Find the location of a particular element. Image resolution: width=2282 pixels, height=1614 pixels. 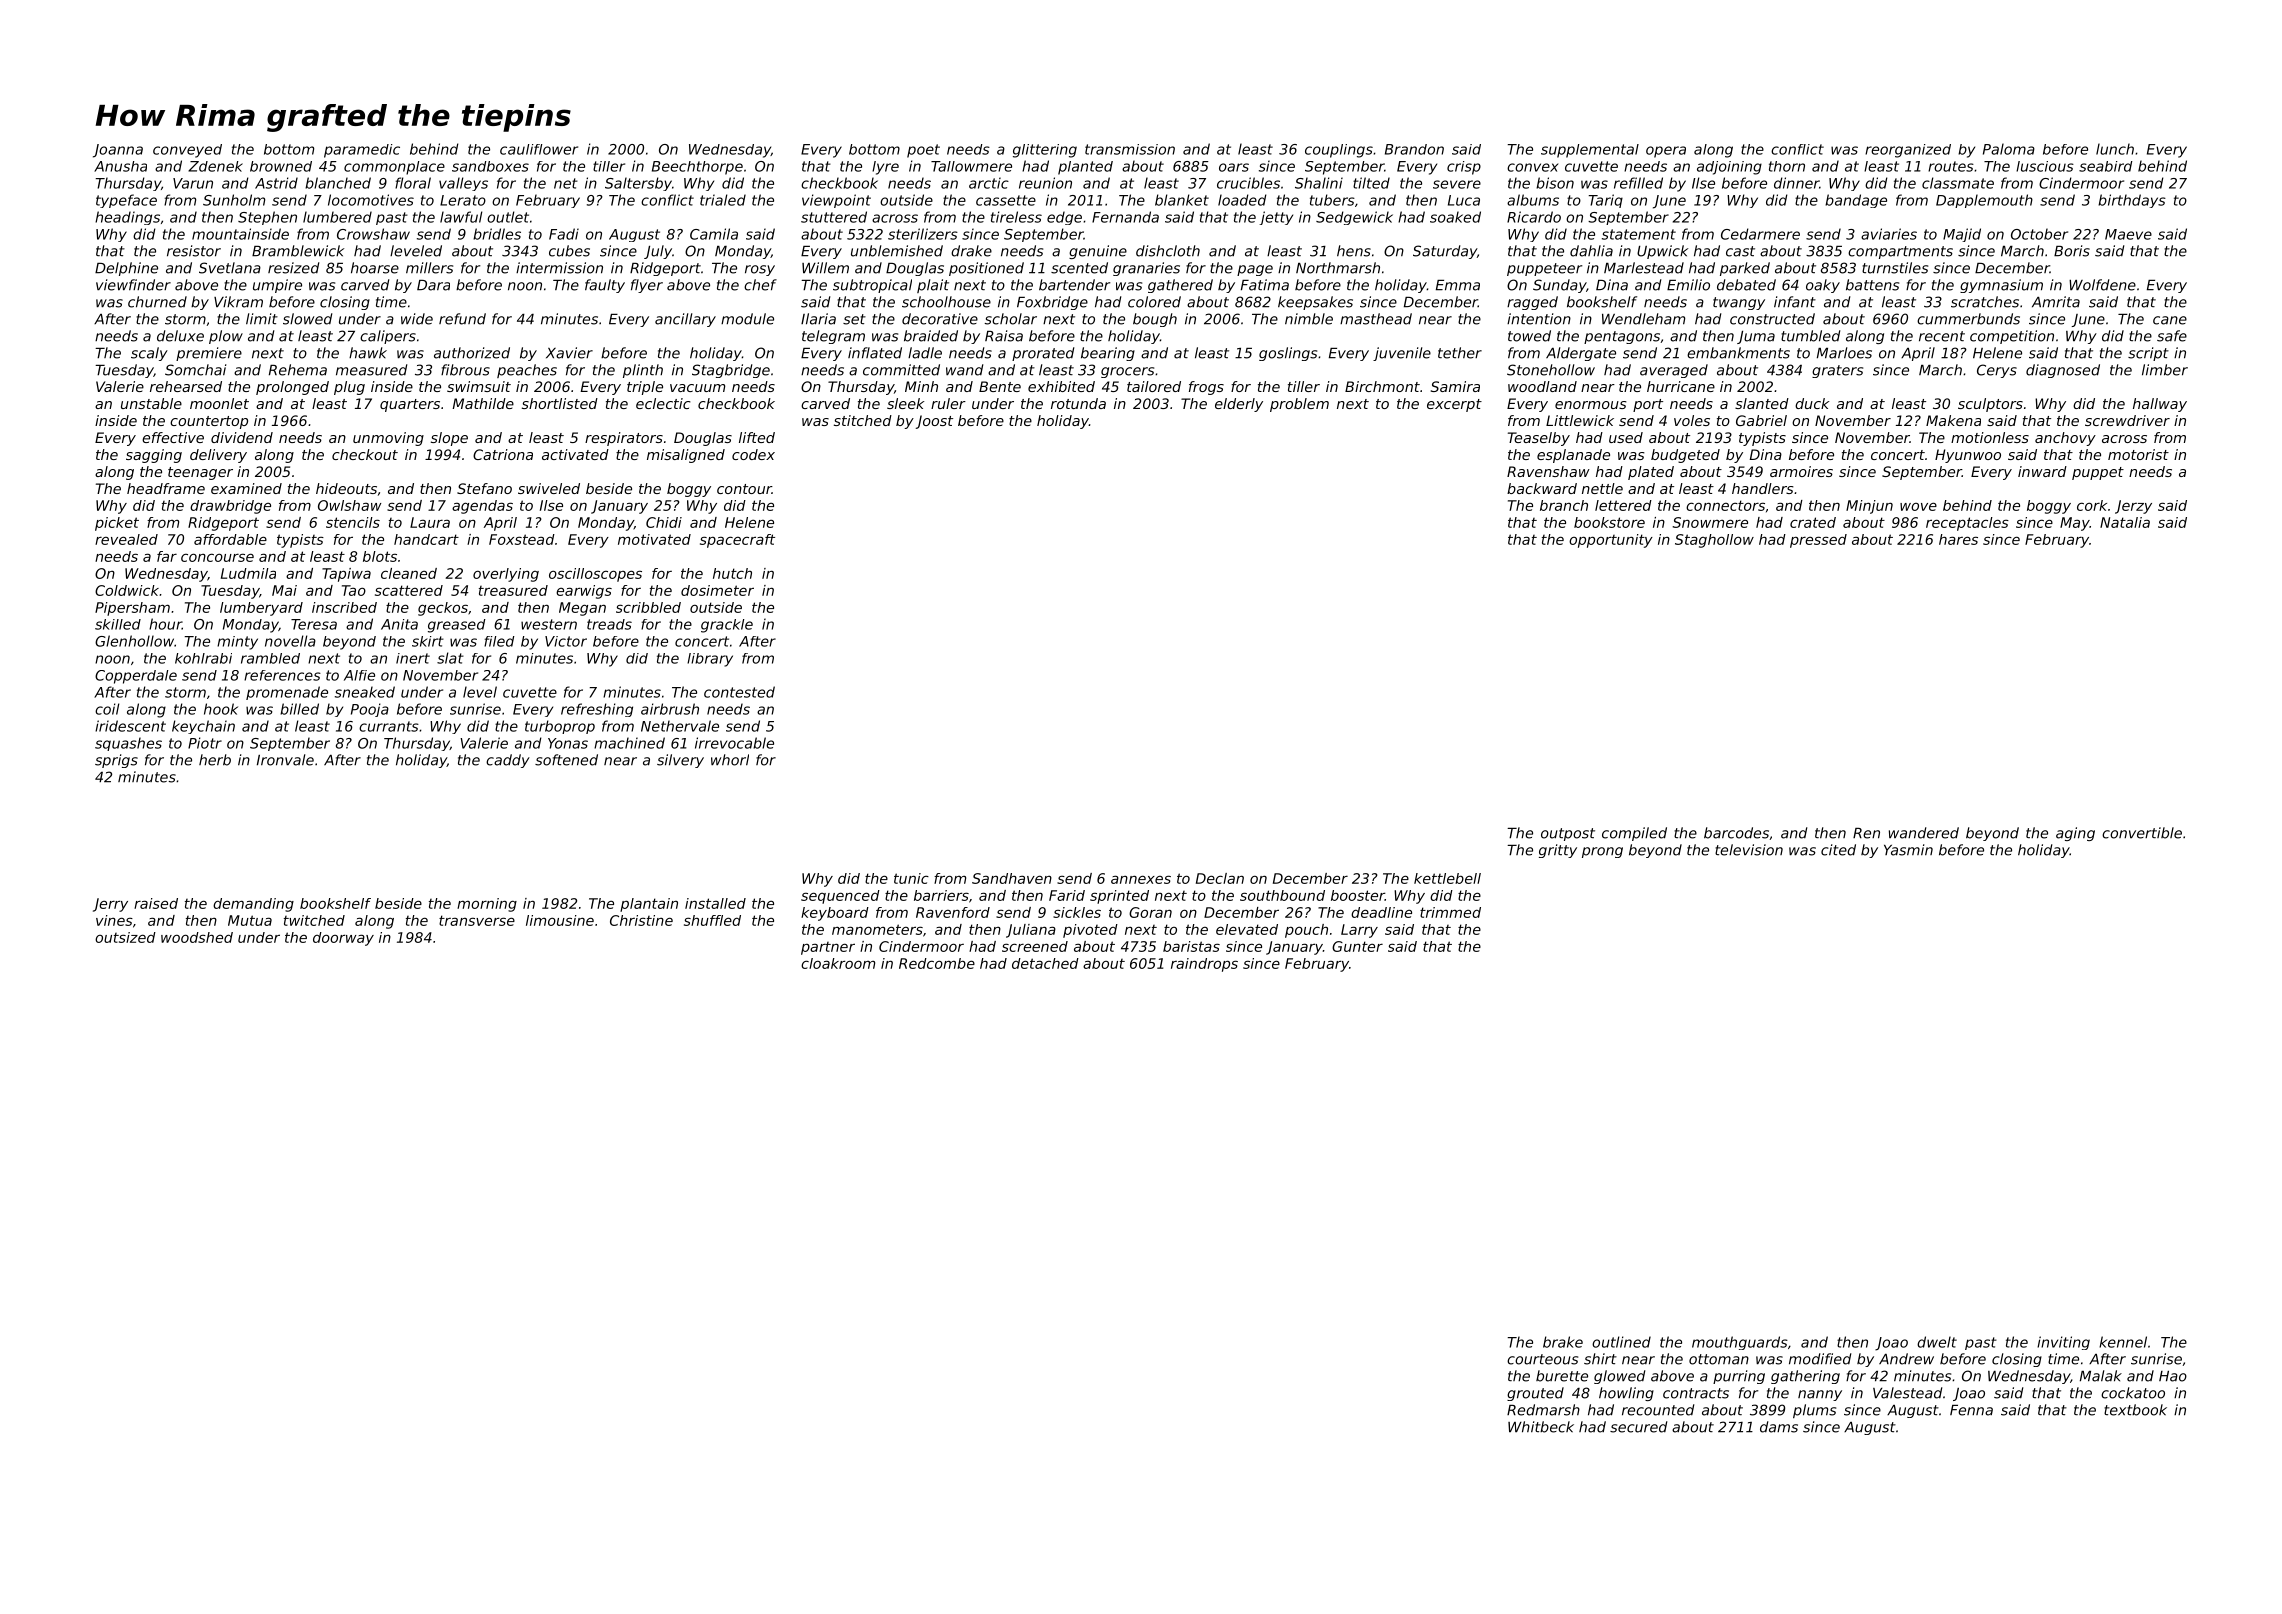

outpost is located at coordinates (1568, 834).
